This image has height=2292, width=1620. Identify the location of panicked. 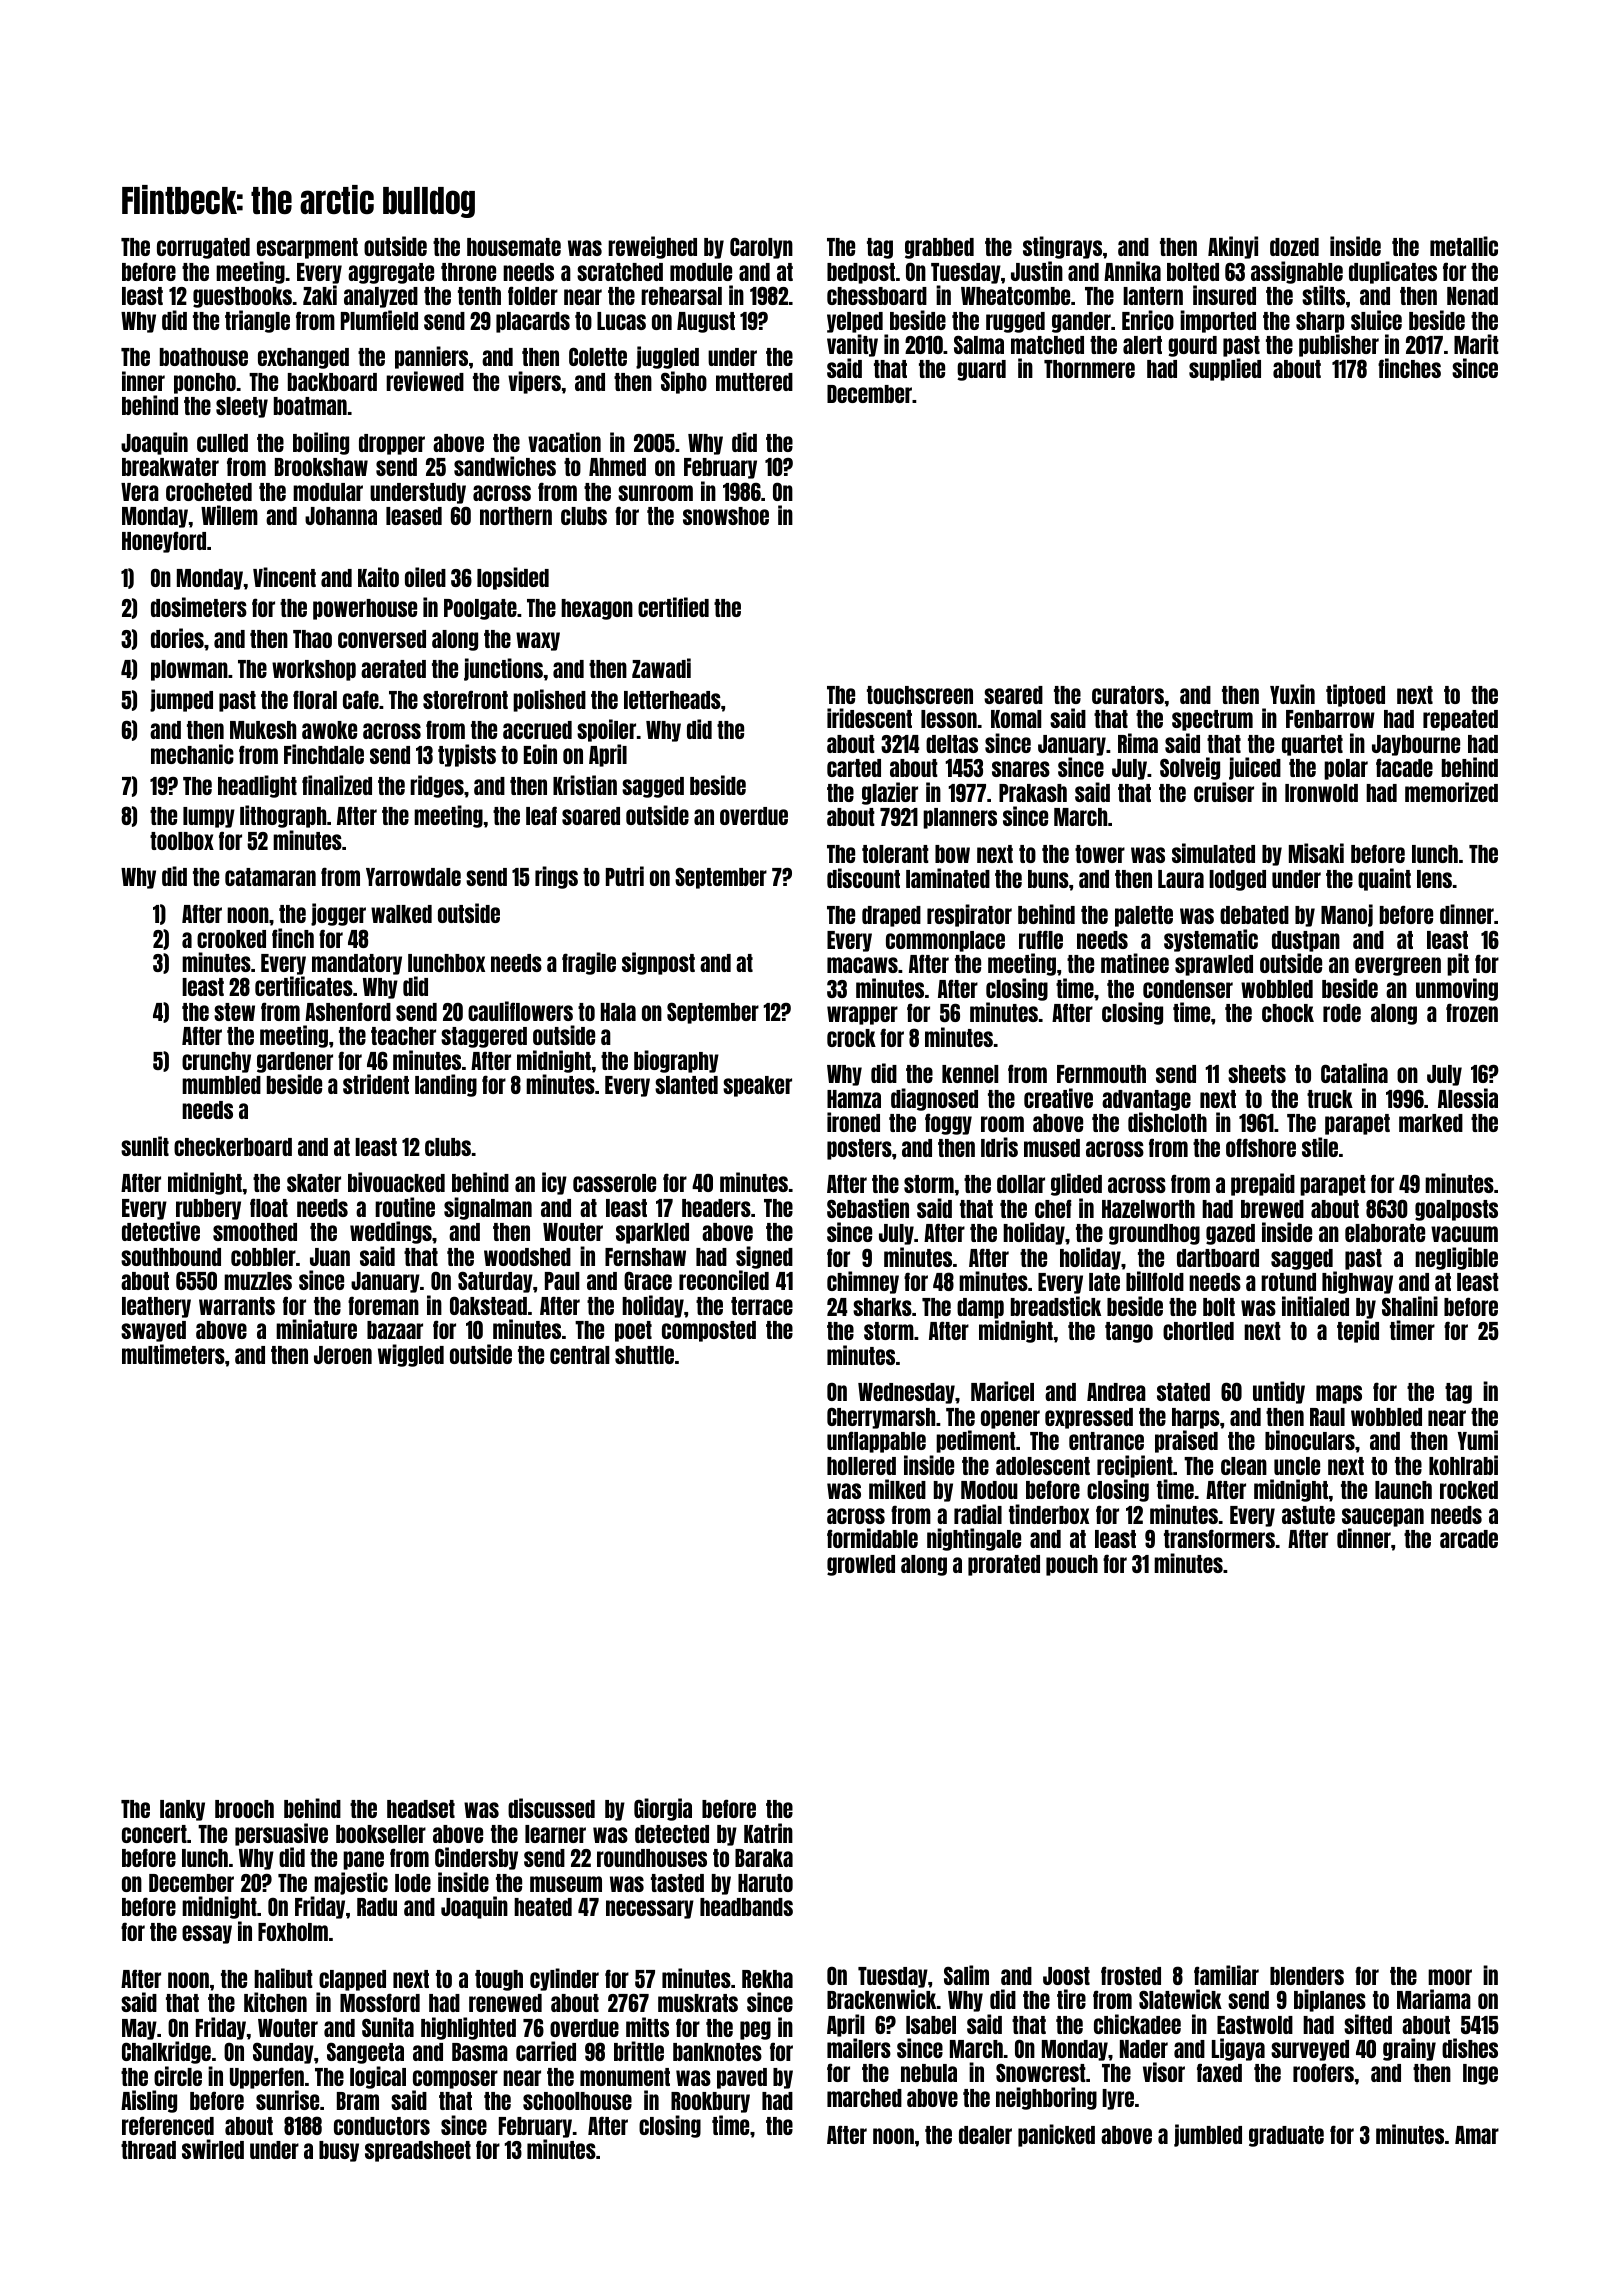
(1056, 2135).
